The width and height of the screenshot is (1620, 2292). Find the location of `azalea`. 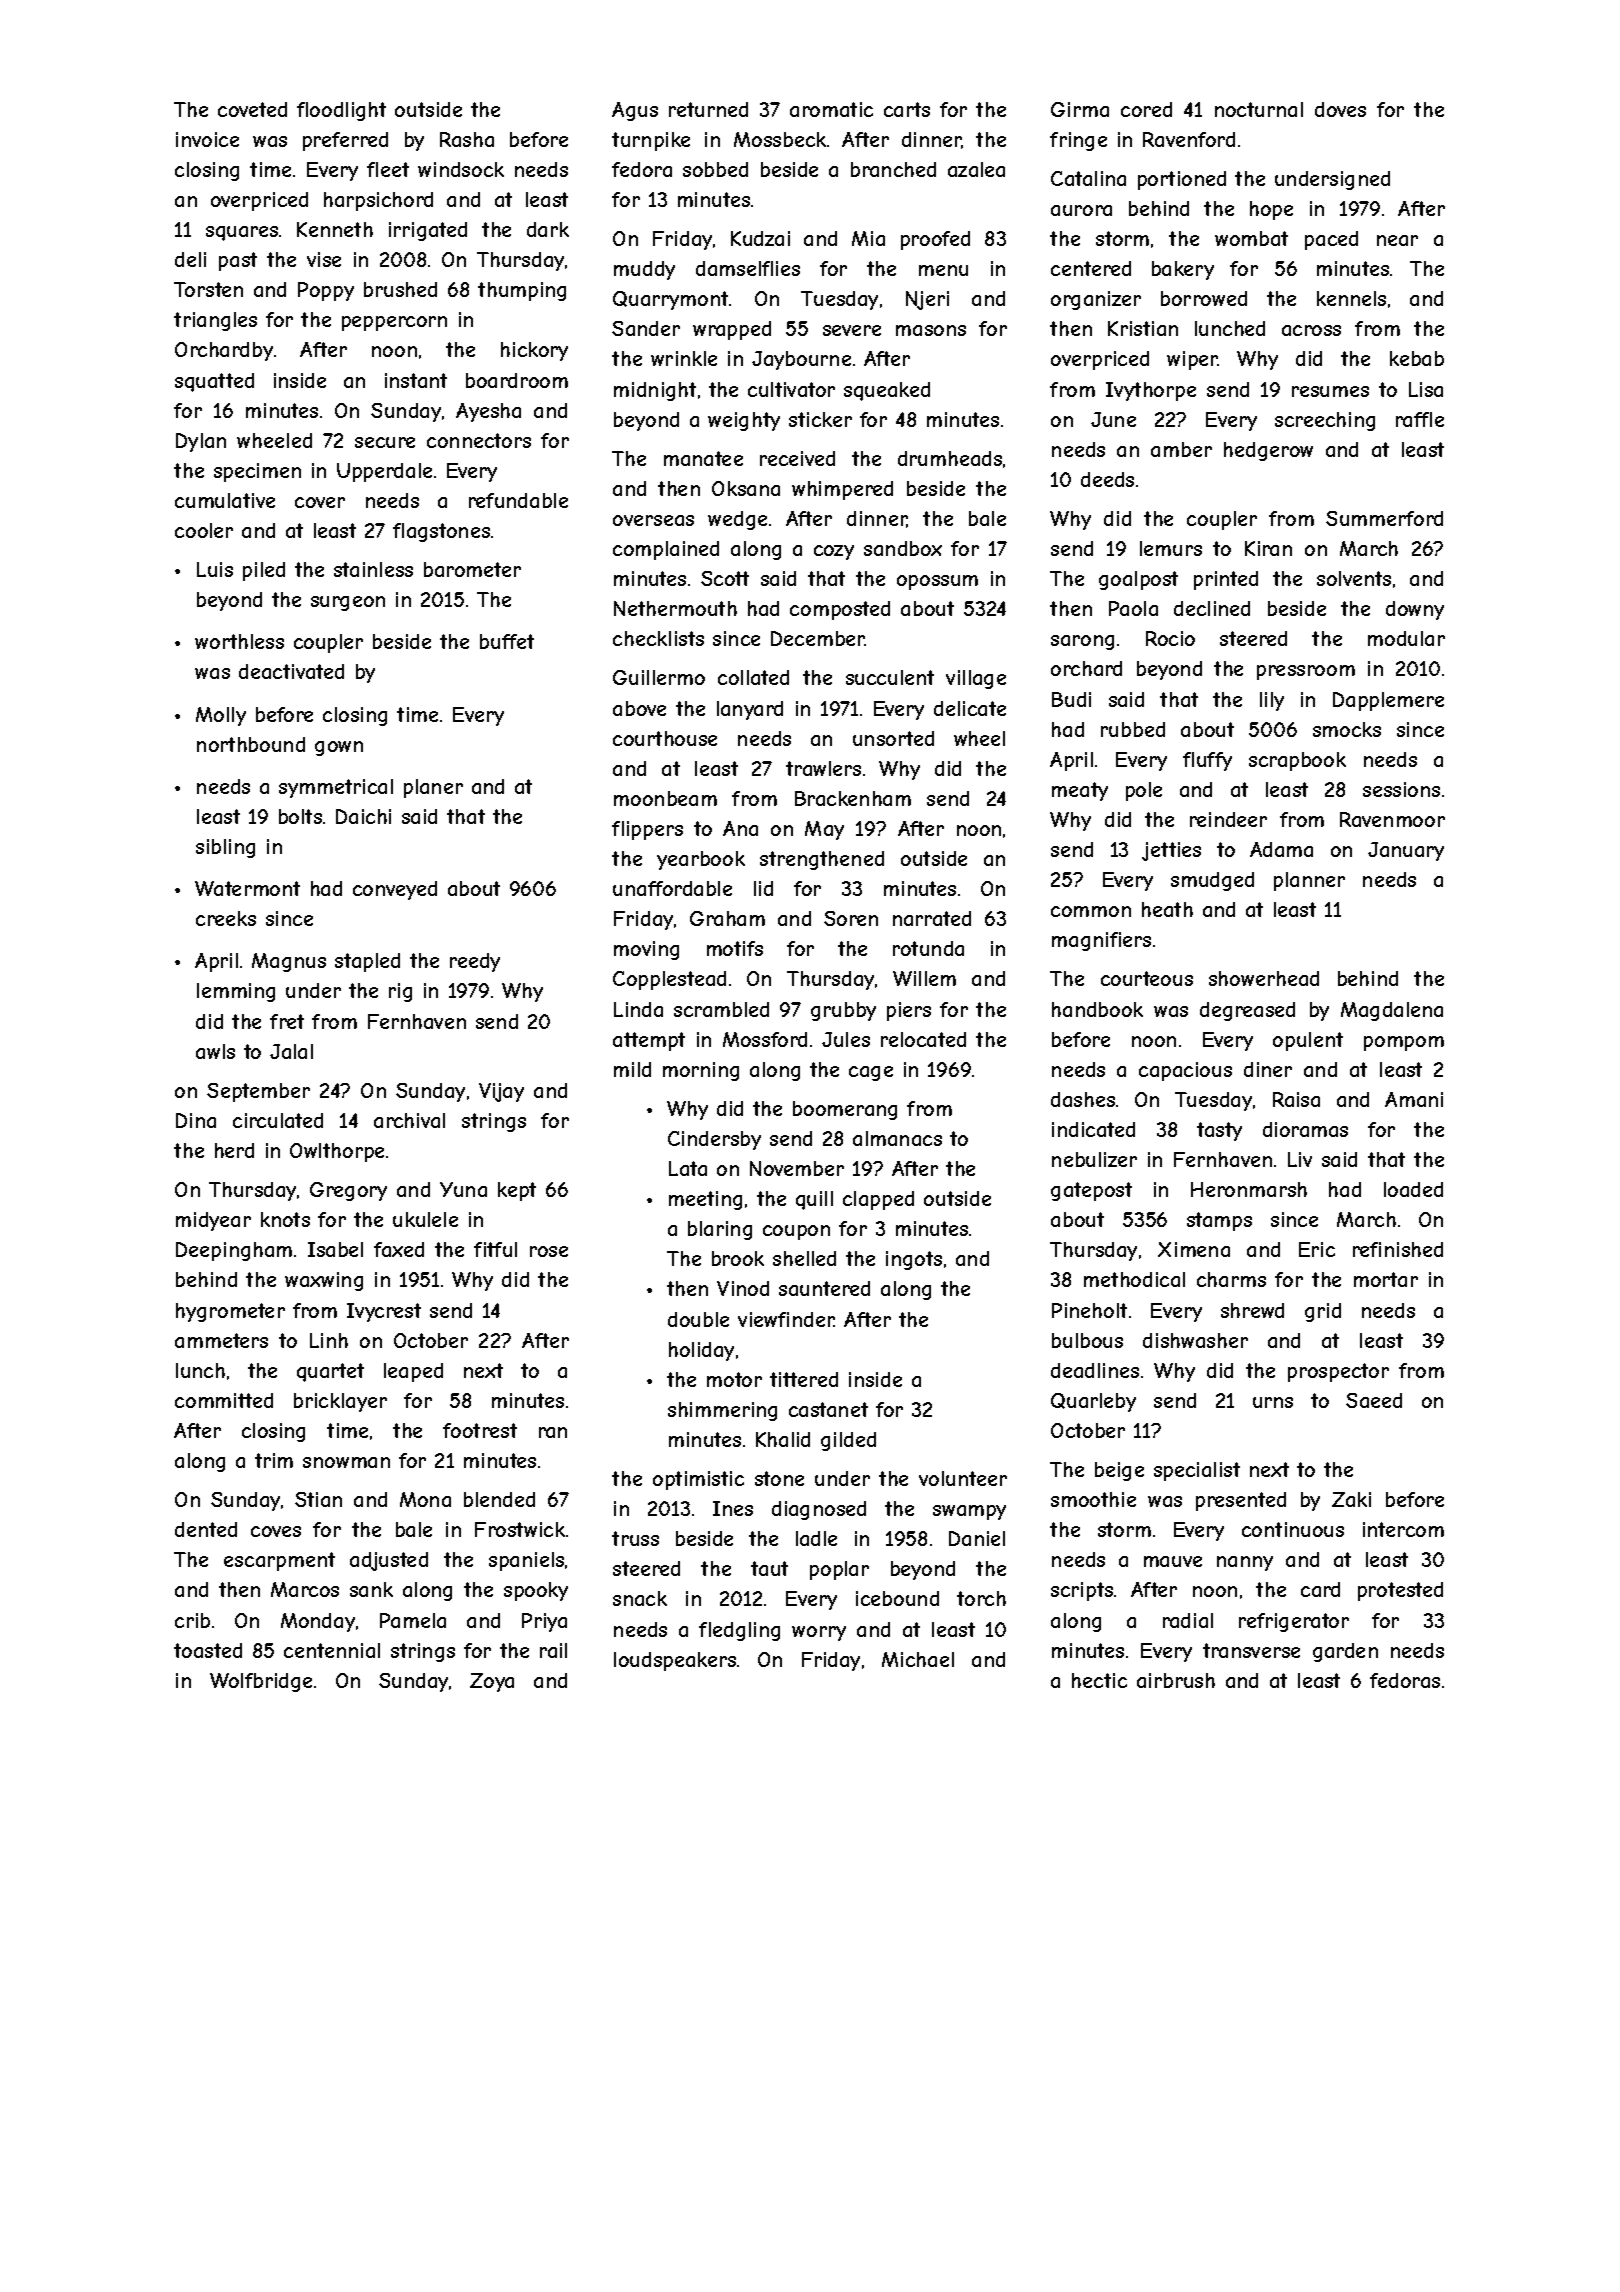

azalea is located at coordinates (976, 169).
